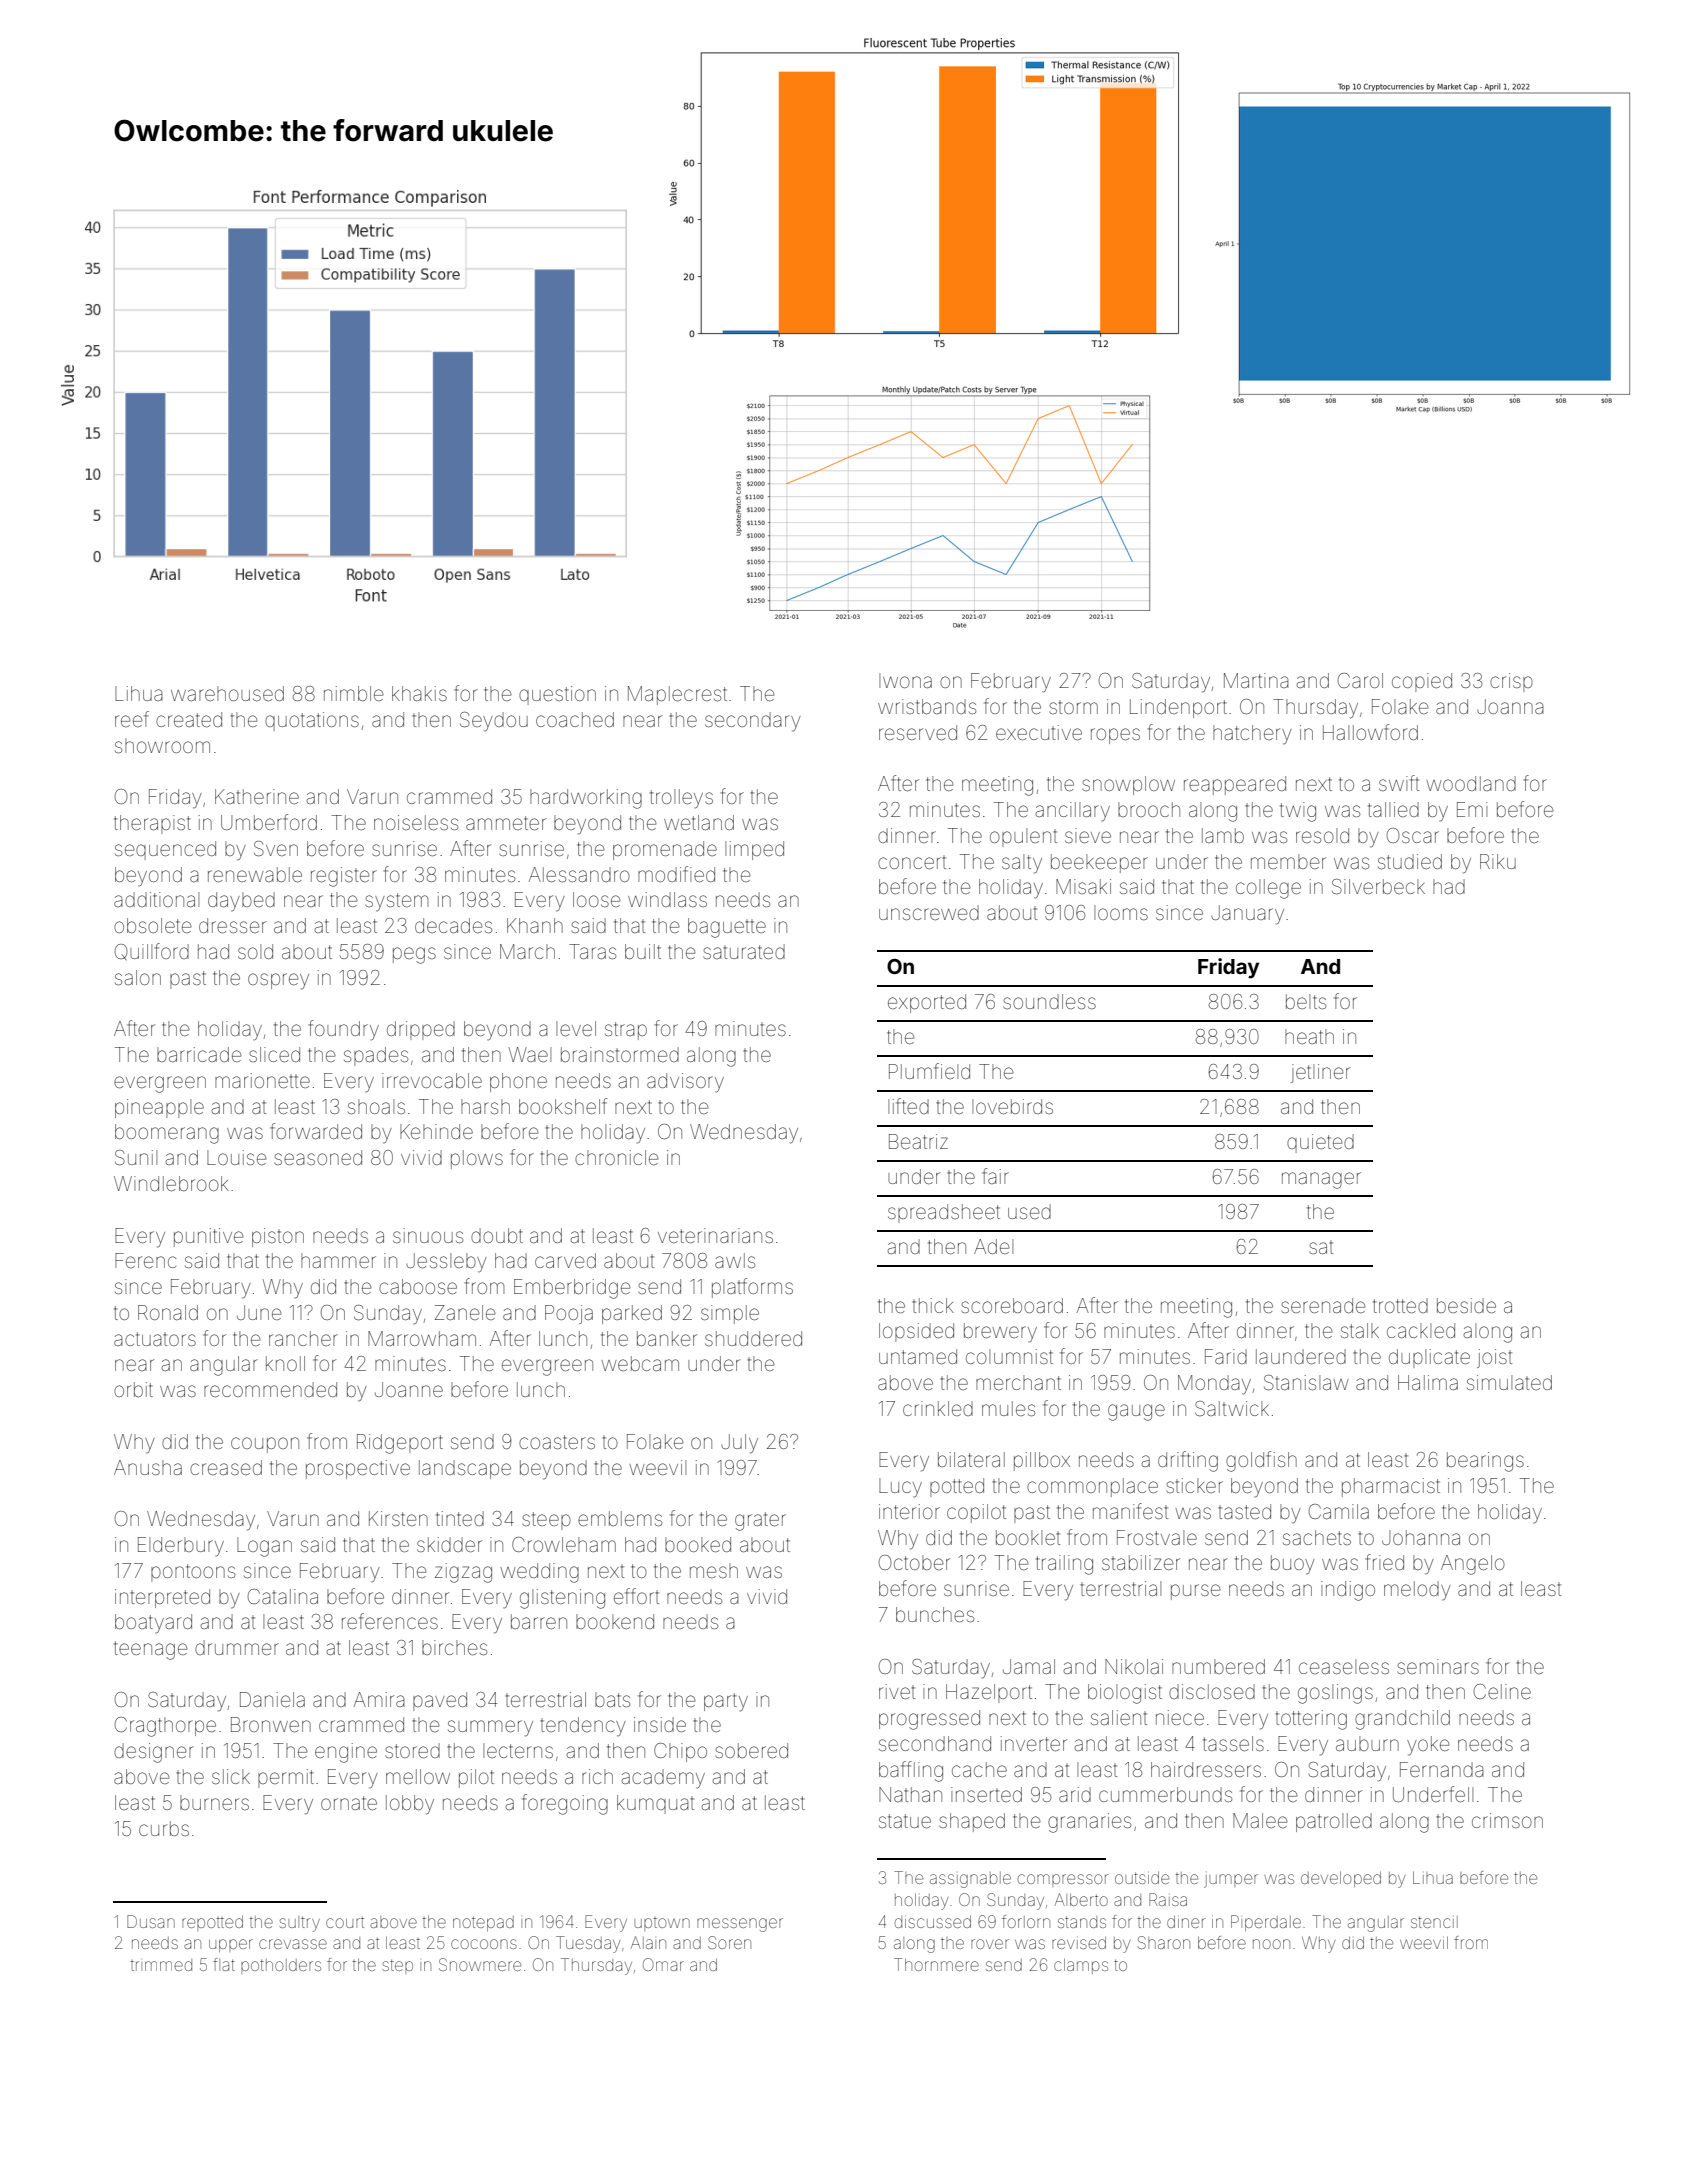  I want to click on advisory, so click(685, 1083).
